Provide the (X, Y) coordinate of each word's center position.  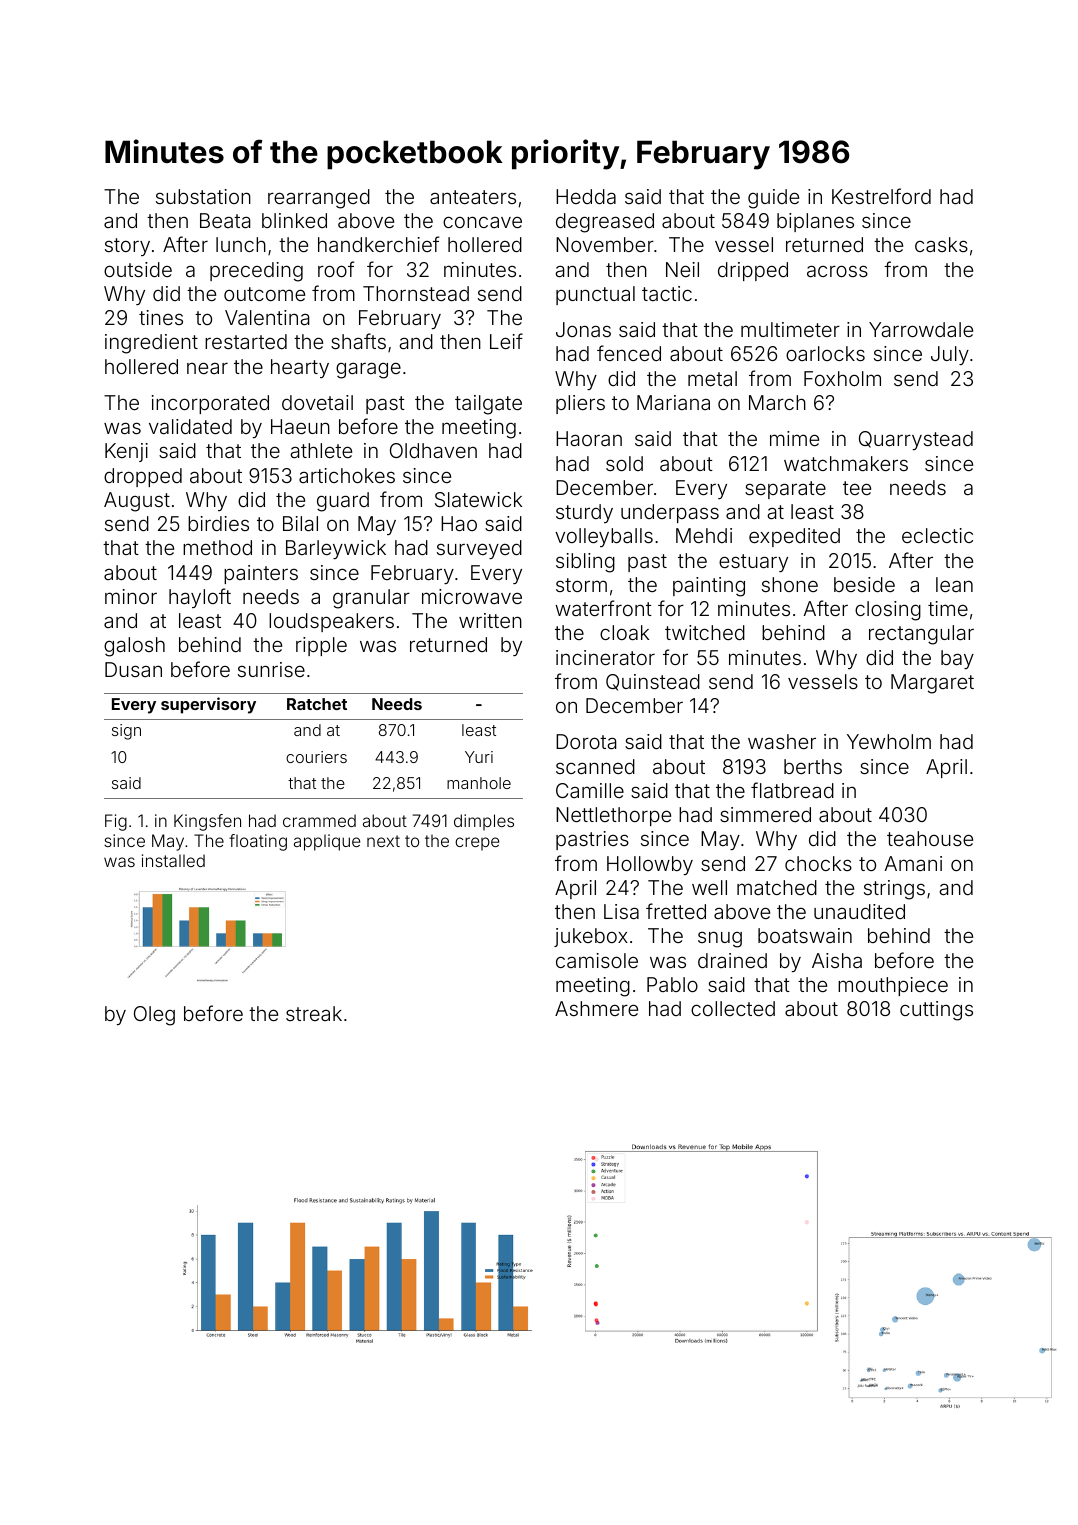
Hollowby (650, 865)
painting (709, 587)
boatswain (805, 935)
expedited (794, 537)
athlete (321, 450)
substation (203, 196)
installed (173, 860)
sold (624, 463)
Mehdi (704, 535)
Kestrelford (881, 196)
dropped (143, 477)
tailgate (488, 405)
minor (131, 596)
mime (794, 438)
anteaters (473, 197)
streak (314, 1013)
